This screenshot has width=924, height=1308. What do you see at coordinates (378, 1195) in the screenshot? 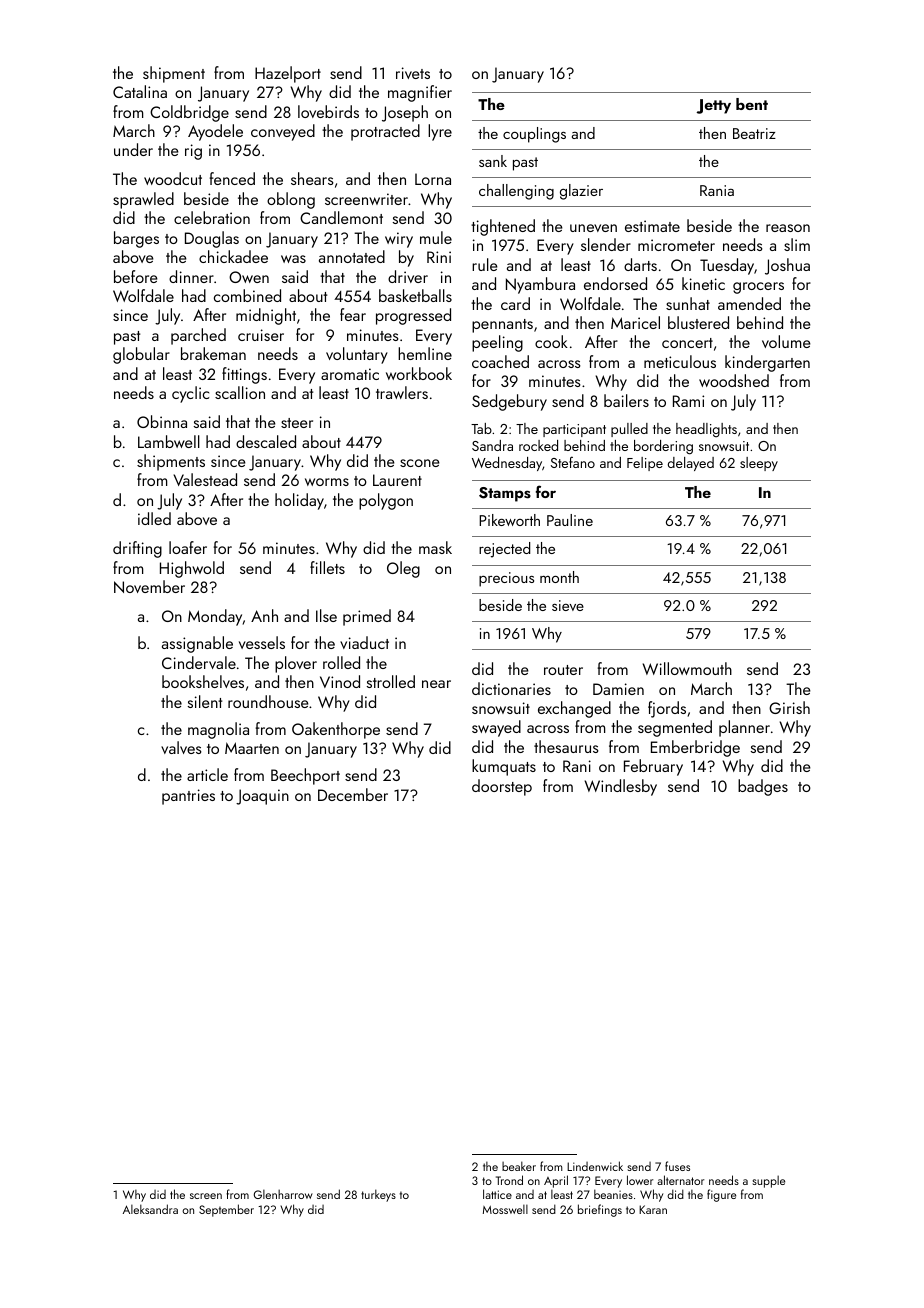
I see `turkeys` at bounding box center [378, 1195].
